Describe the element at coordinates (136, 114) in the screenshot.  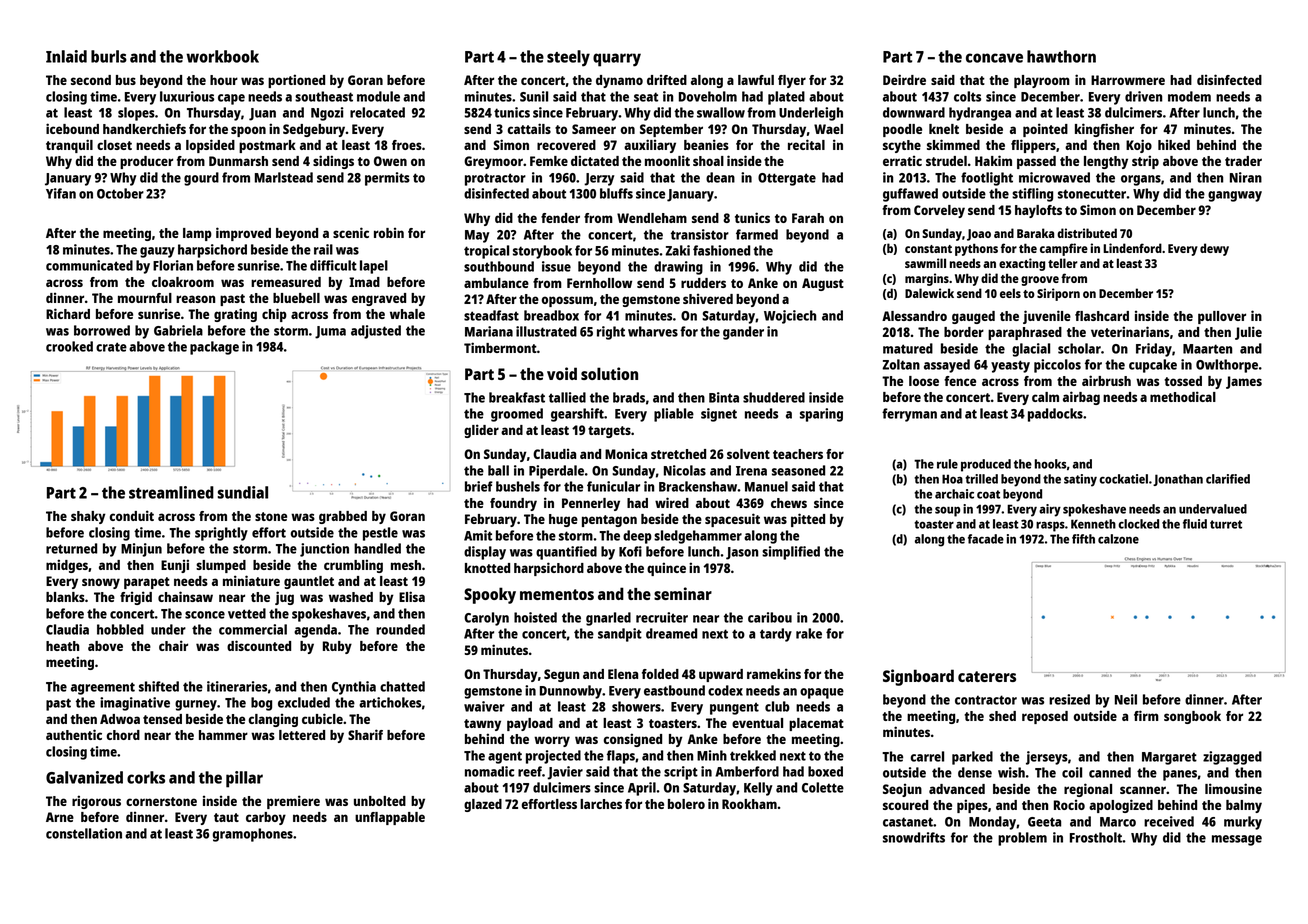
I see `slopes` at that location.
